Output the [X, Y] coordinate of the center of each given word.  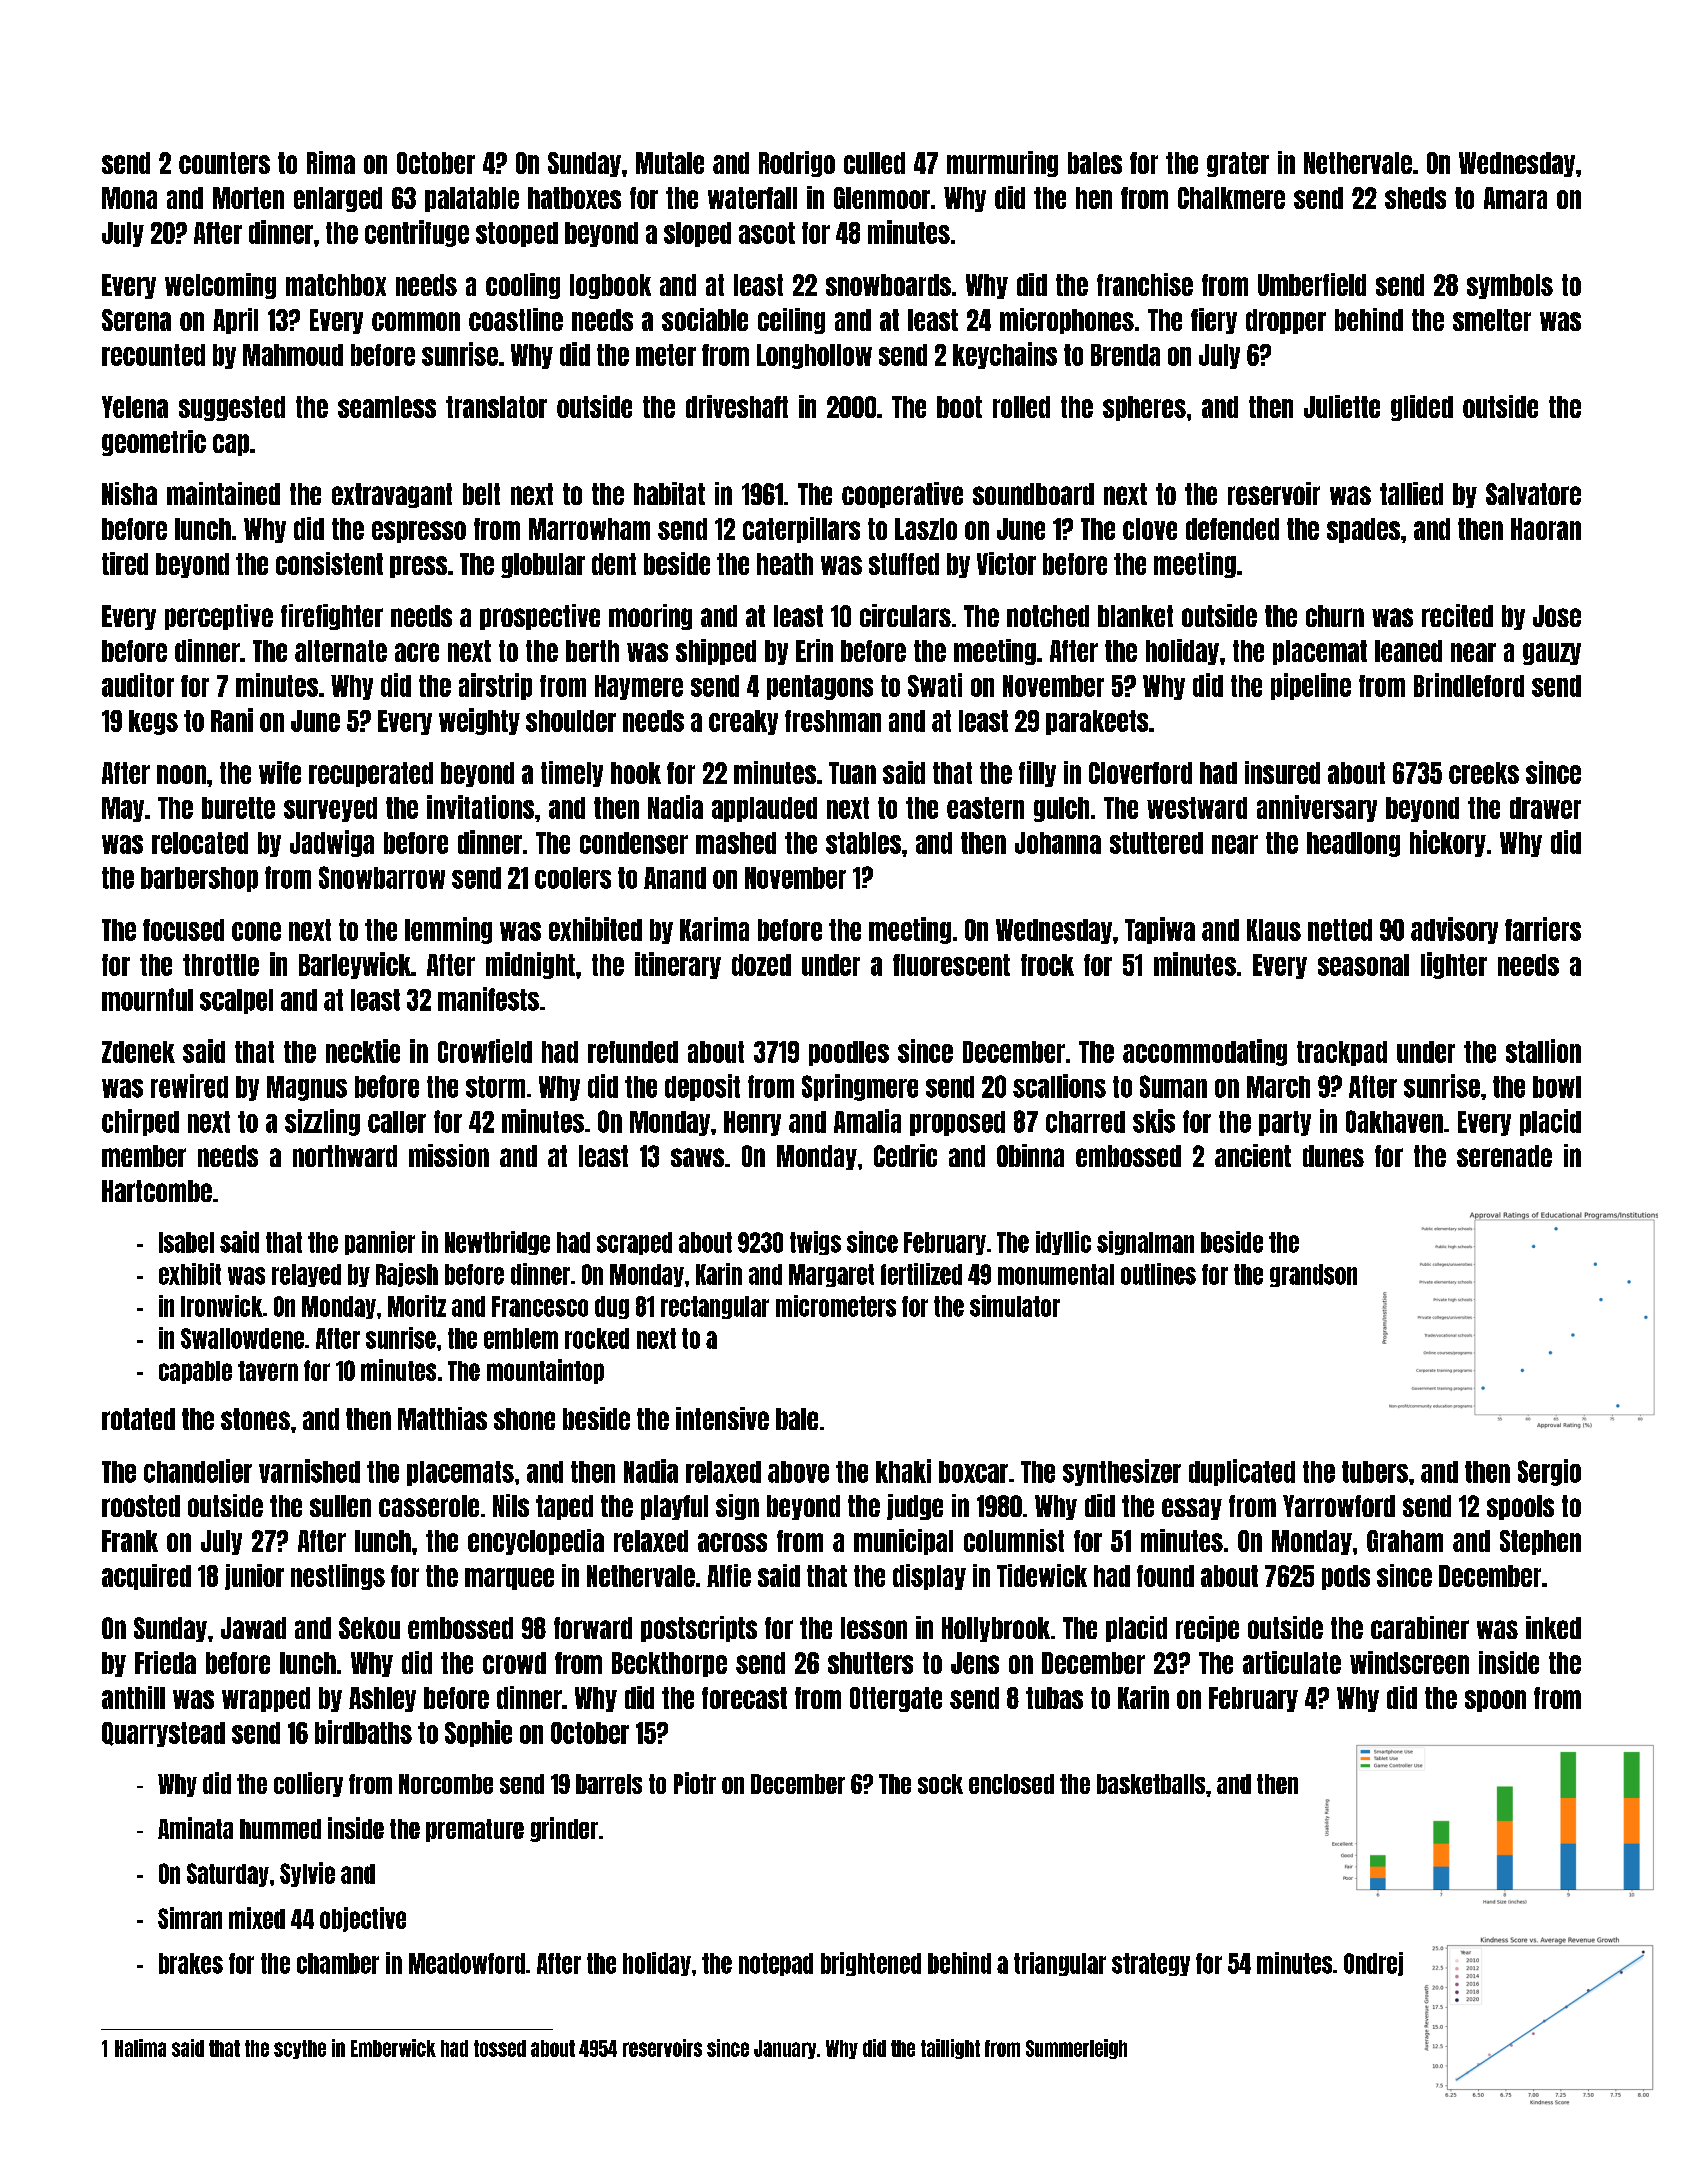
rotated [138, 1419]
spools [1520, 1507]
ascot [767, 233]
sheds [1415, 198]
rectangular [715, 1307]
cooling [523, 286]
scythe [300, 2049]
